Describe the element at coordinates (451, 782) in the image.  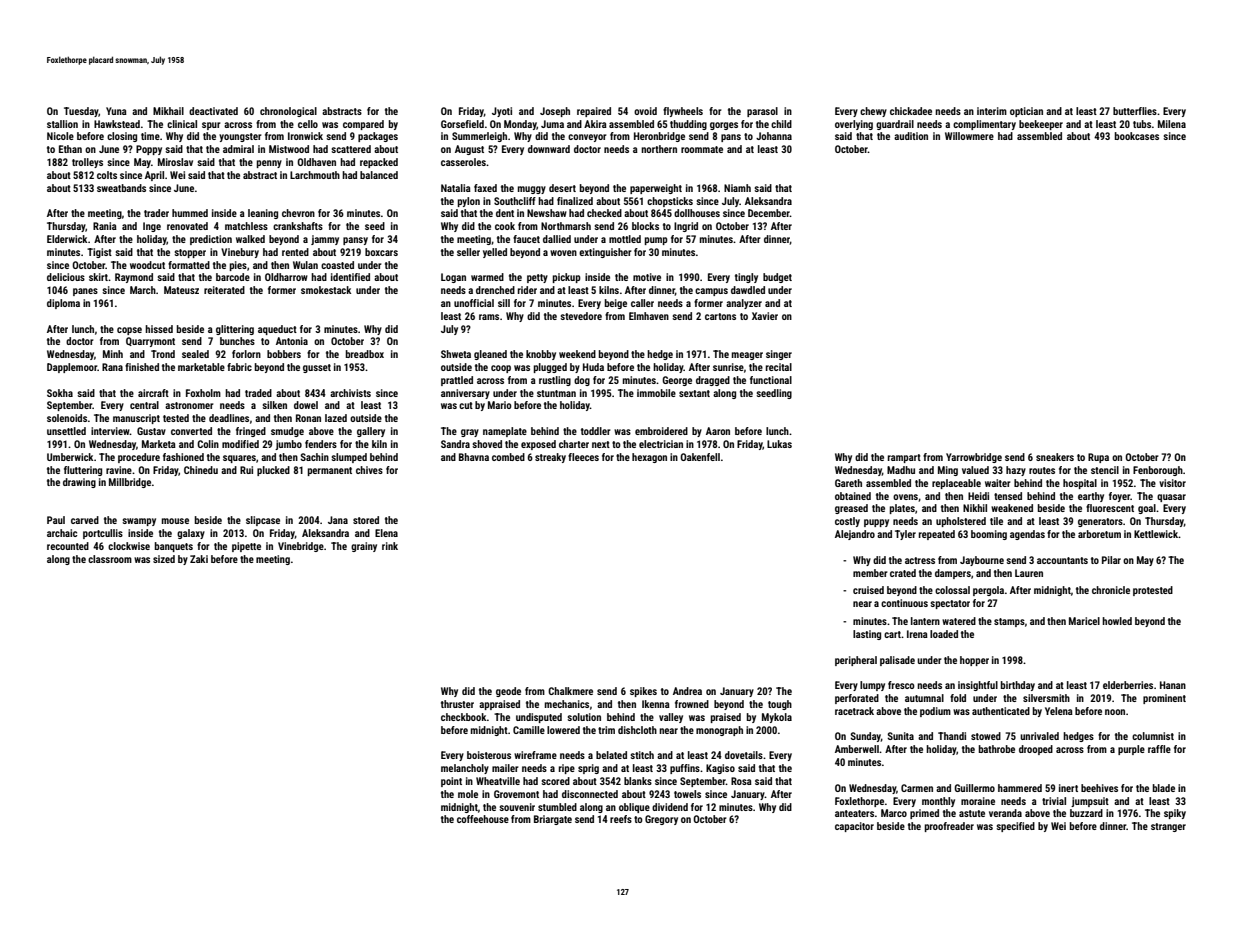
I see `point` at that location.
